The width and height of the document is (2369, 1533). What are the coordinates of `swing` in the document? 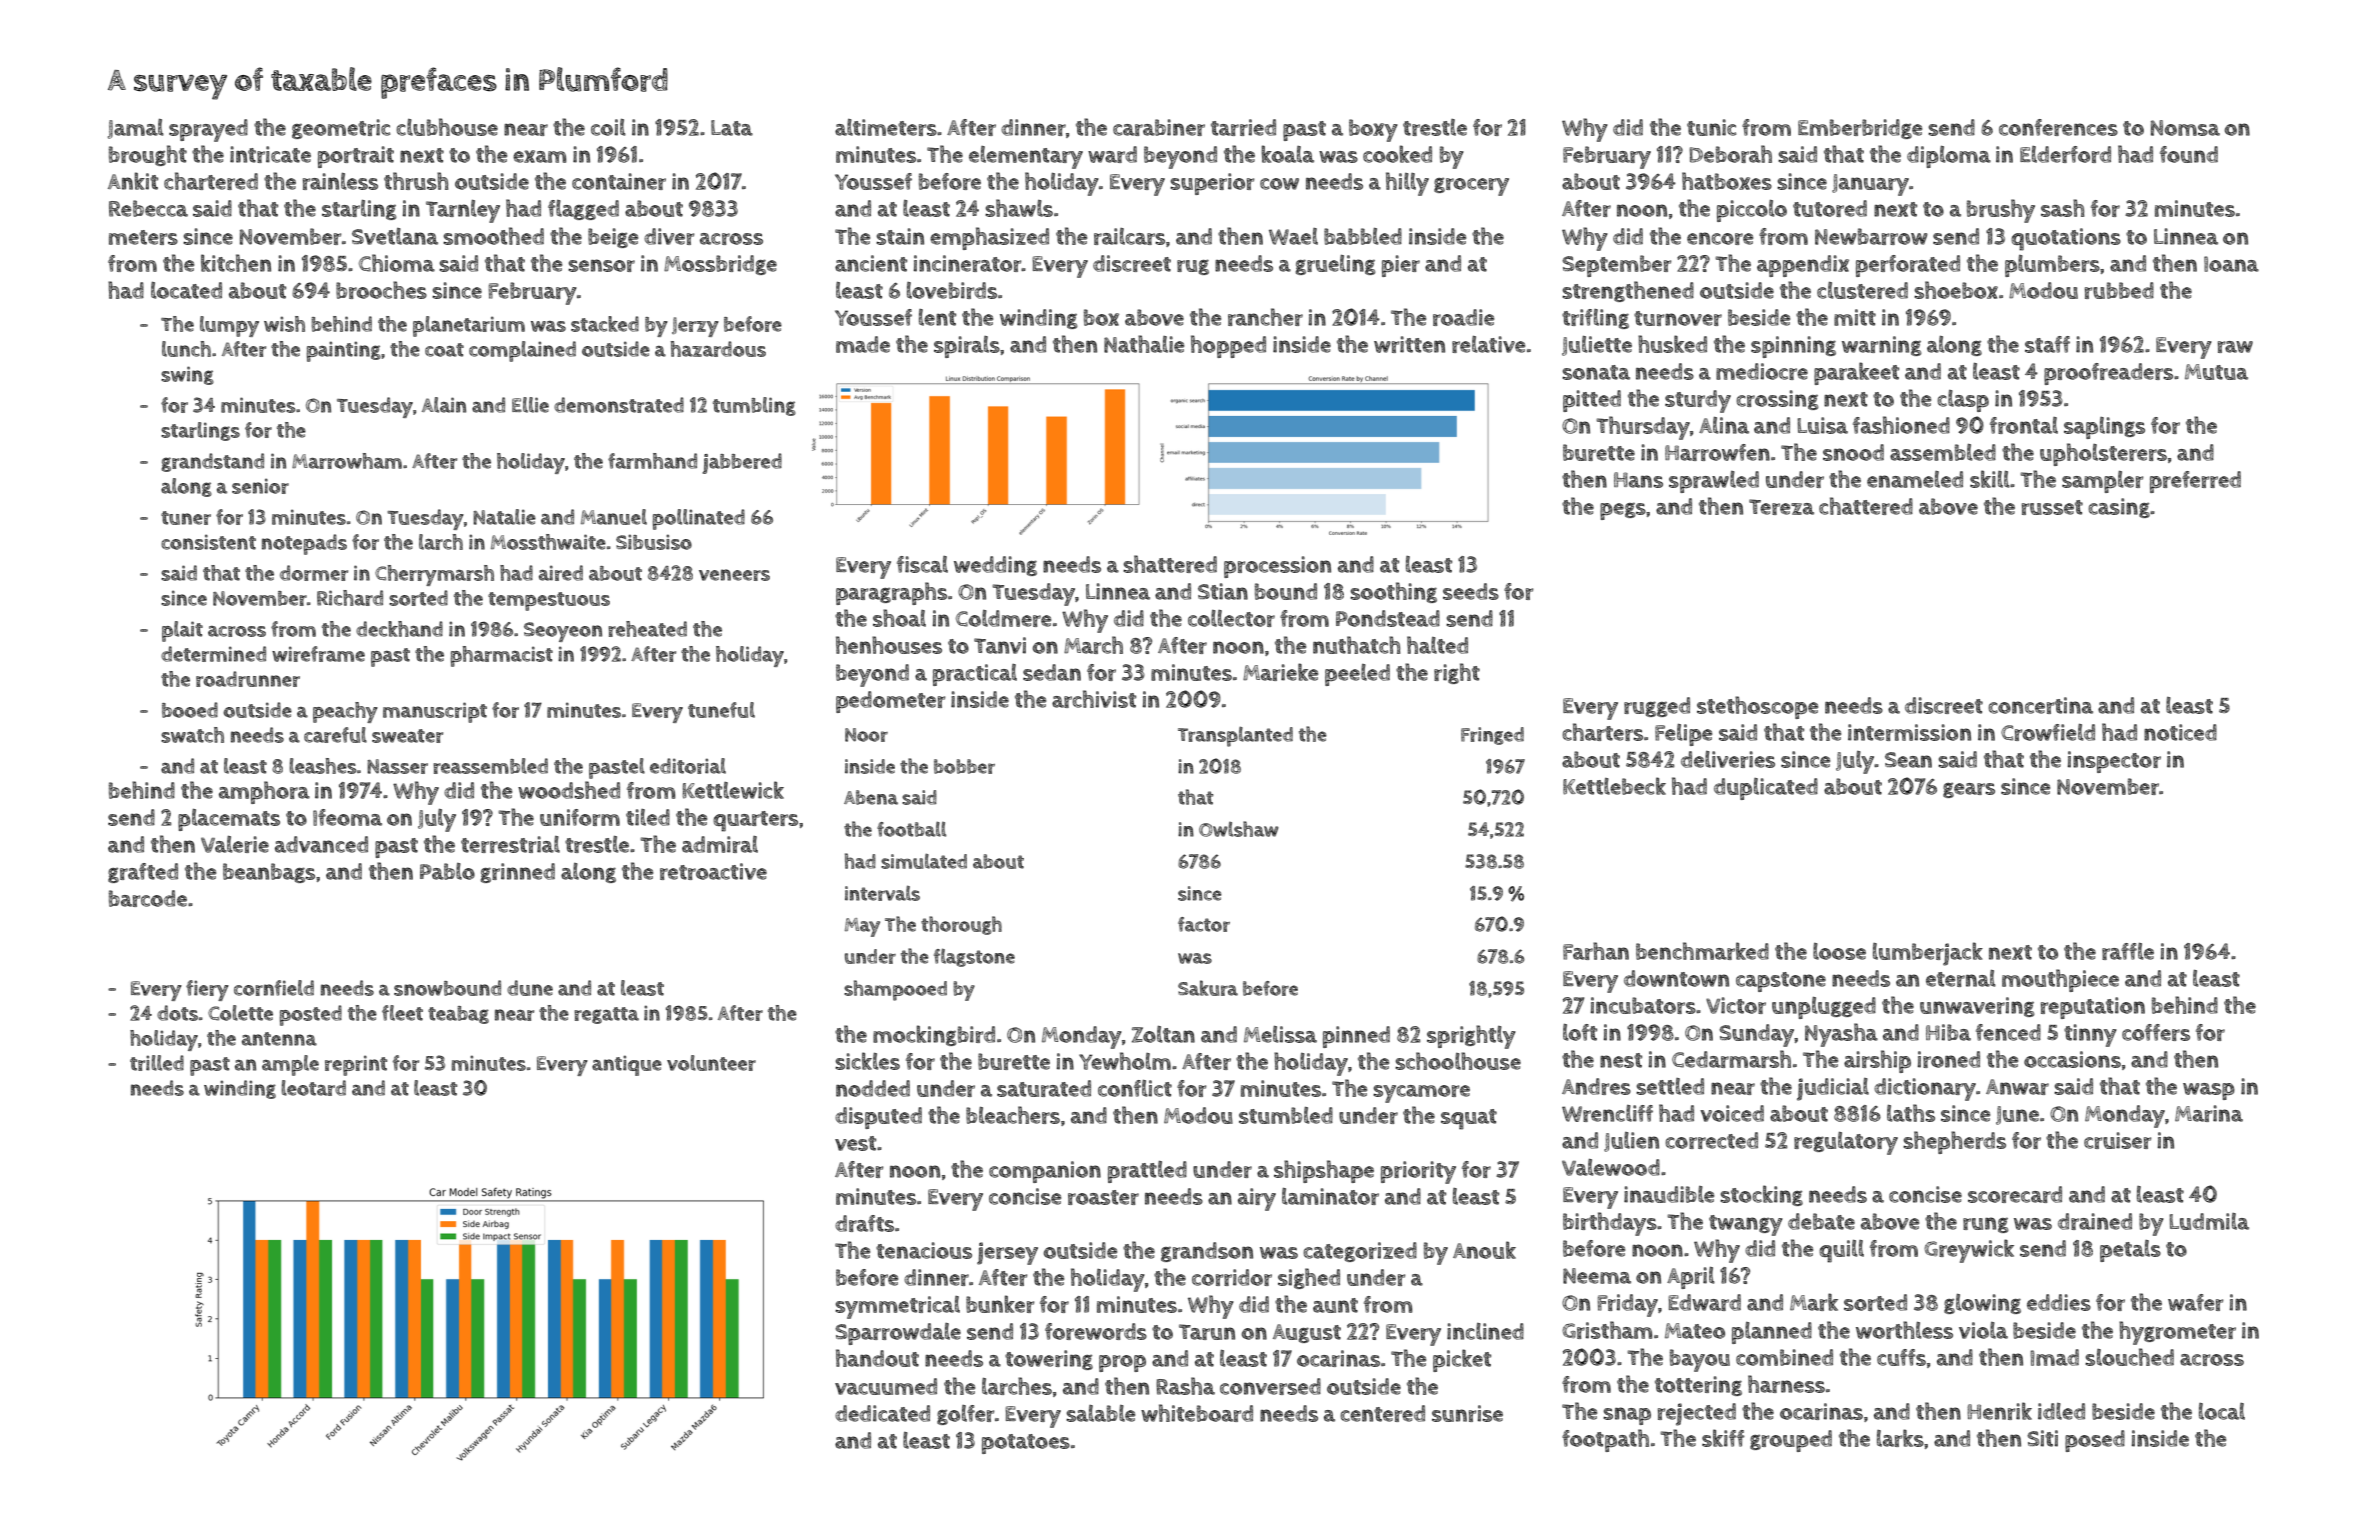 It's located at (187, 375).
